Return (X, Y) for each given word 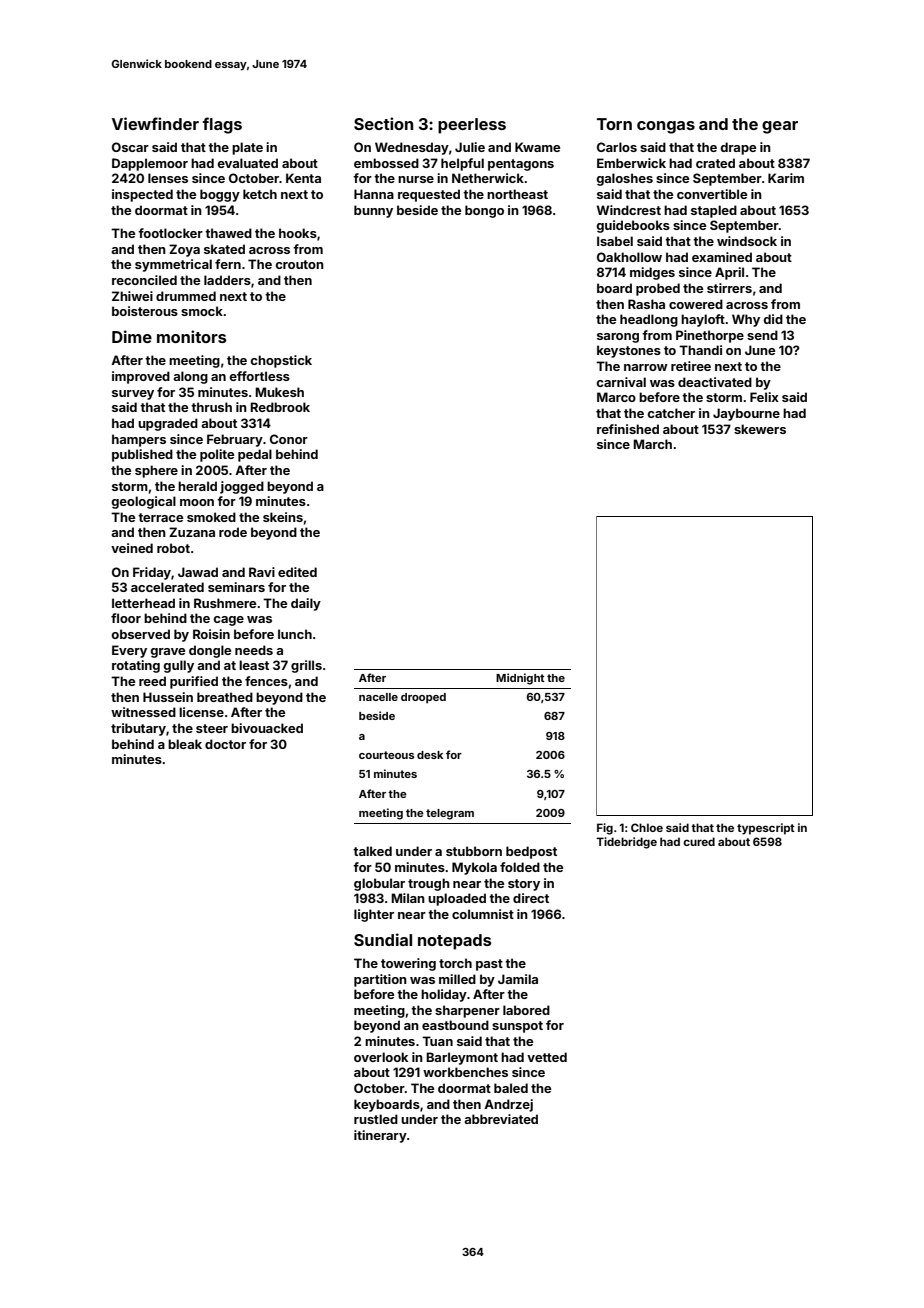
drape (738, 148)
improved (141, 377)
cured (699, 841)
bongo (484, 211)
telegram (450, 814)
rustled (376, 1119)
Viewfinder (155, 123)
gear (780, 127)
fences (266, 681)
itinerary (380, 1136)
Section (383, 123)
